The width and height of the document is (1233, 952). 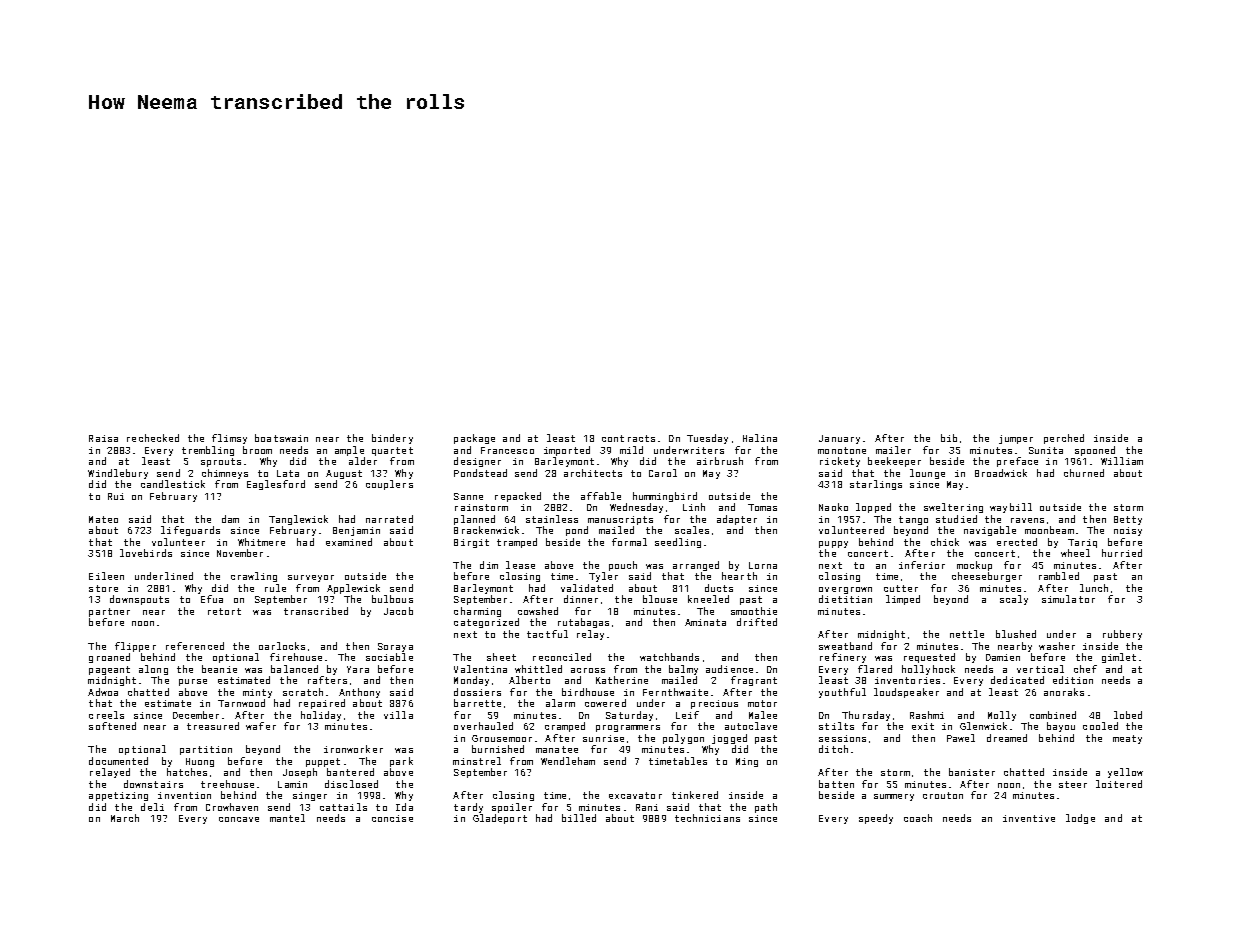 I want to click on nettle, so click(x=967, y=634).
